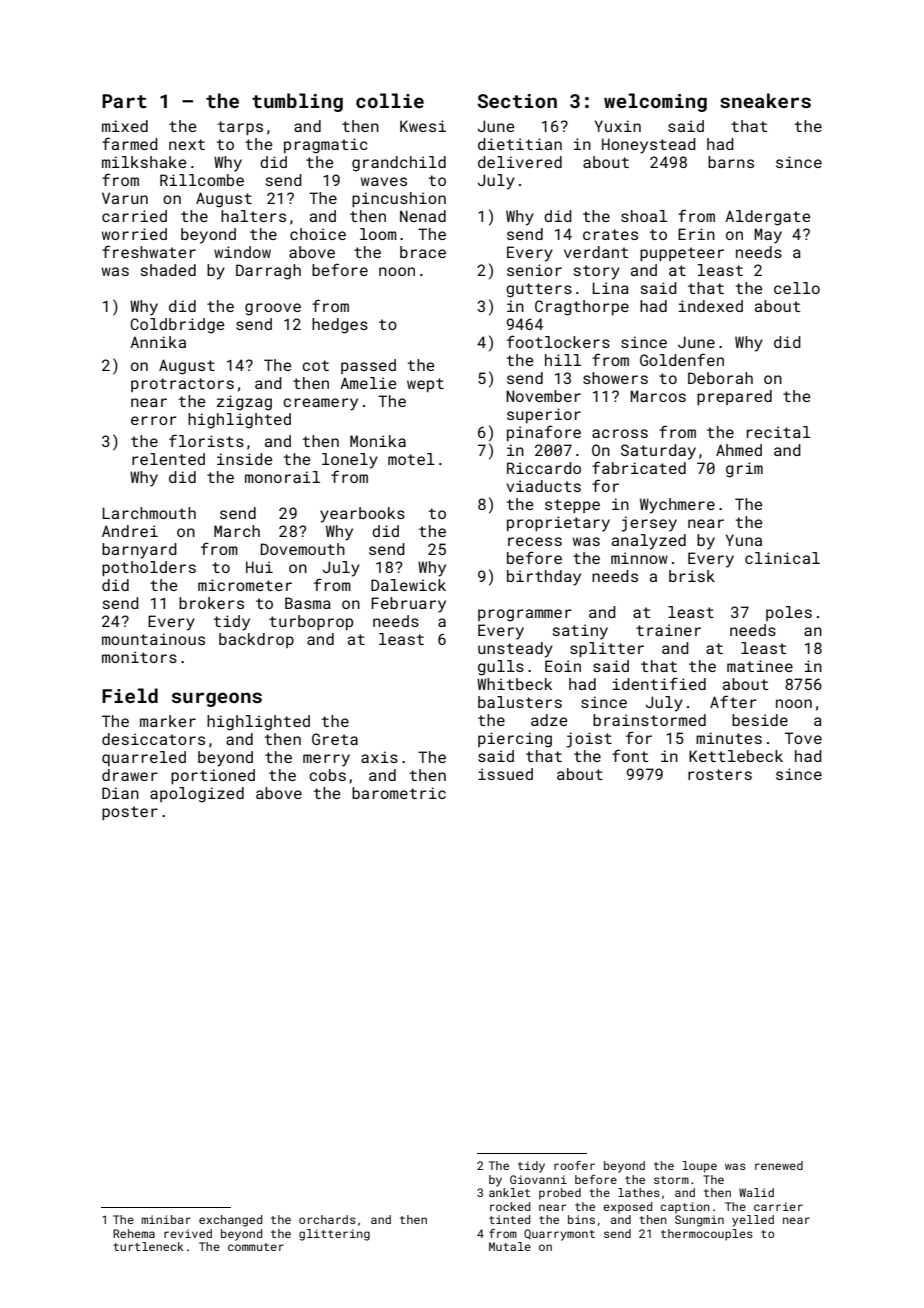 The height and width of the screenshot is (1308, 924). What do you see at coordinates (297, 102) in the screenshot?
I see `tumbling` at bounding box center [297, 102].
